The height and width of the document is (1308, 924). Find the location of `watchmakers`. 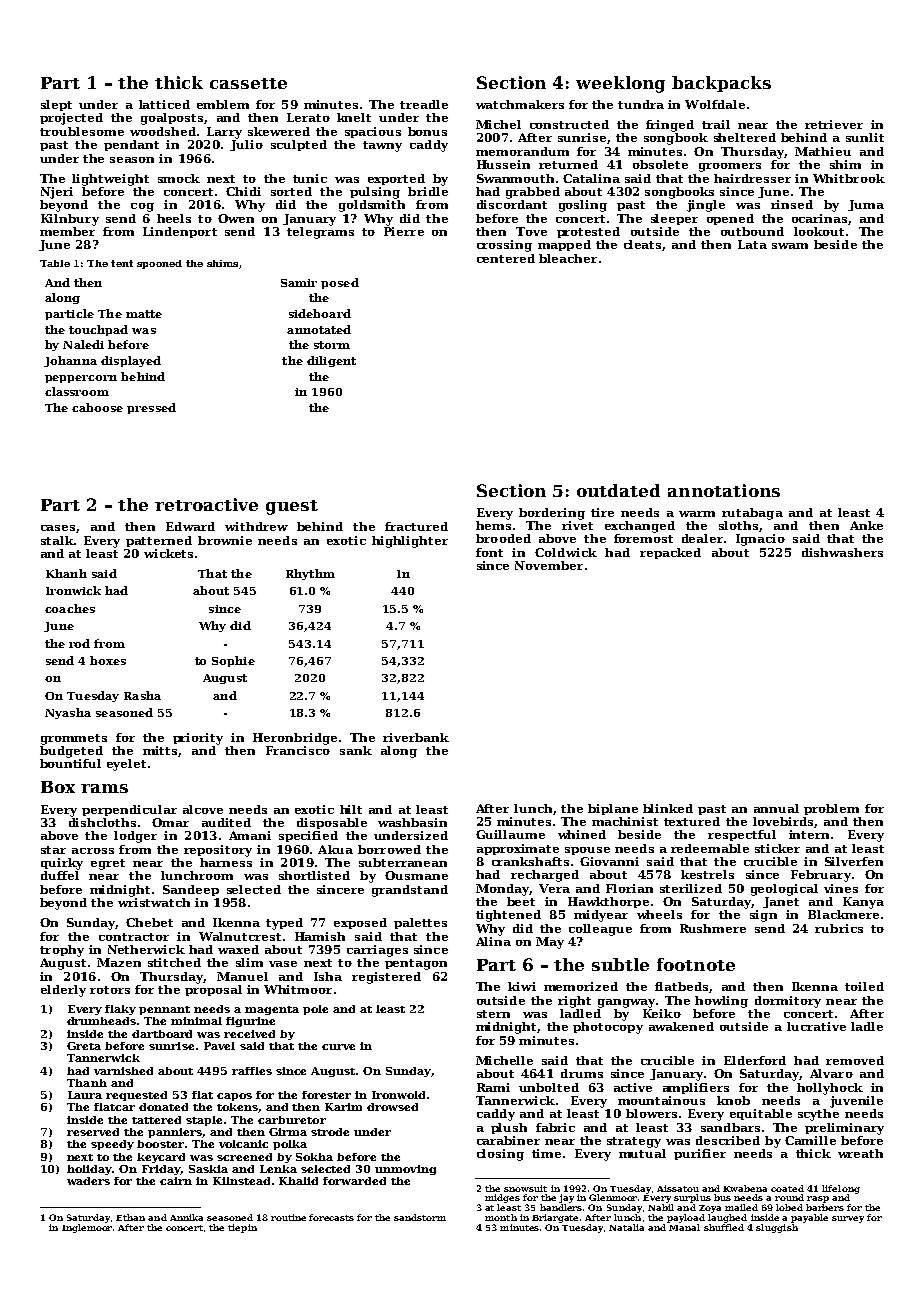

watchmakers is located at coordinates (520, 104).
